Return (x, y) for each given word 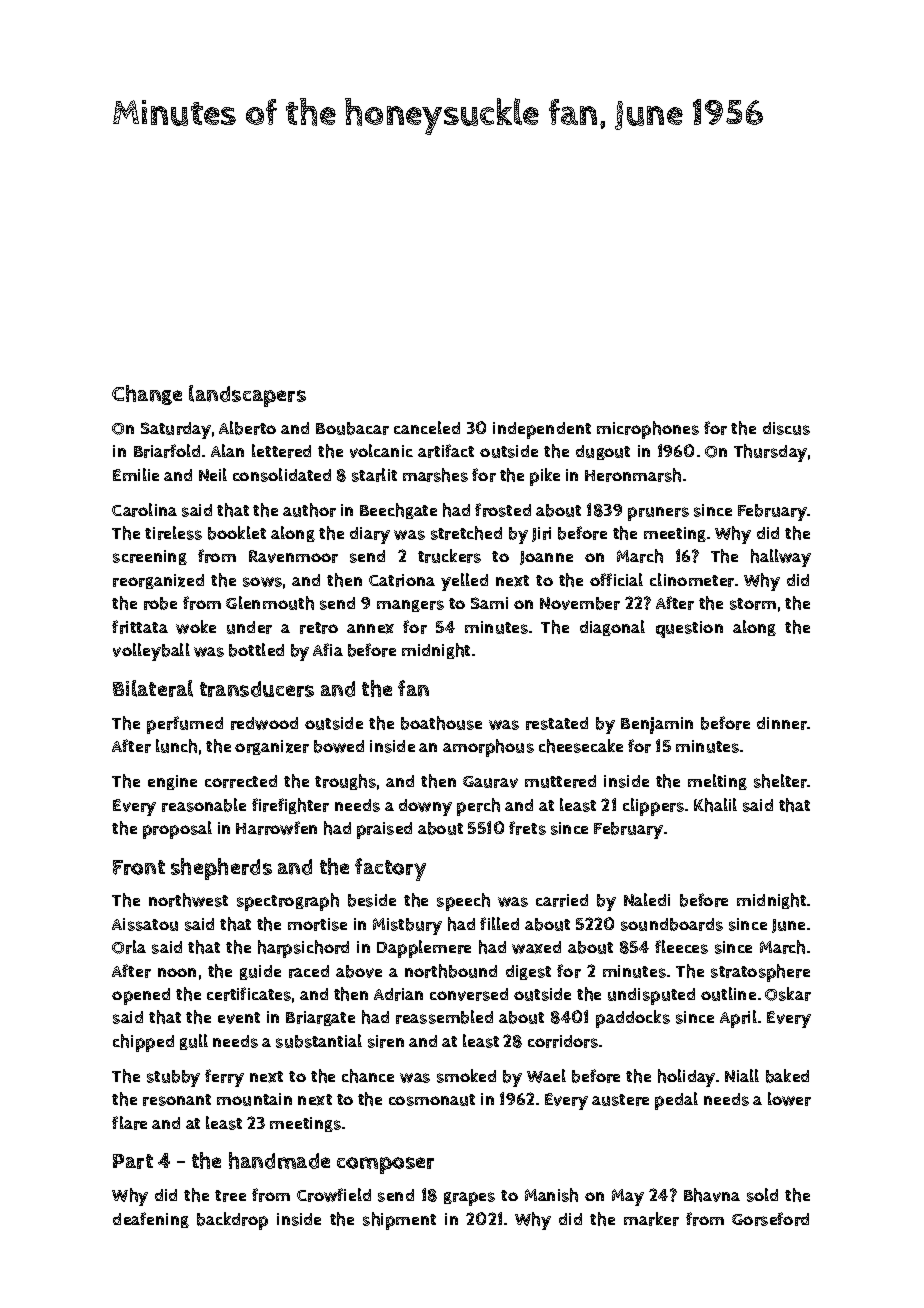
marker (651, 1219)
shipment (399, 1221)
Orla (129, 947)
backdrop (232, 1221)
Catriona (402, 580)
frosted (503, 510)
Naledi (647, 899)
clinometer (692, 580)
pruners (658, 514)
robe (160, 603)
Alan (227, 450)
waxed (536, 947)
